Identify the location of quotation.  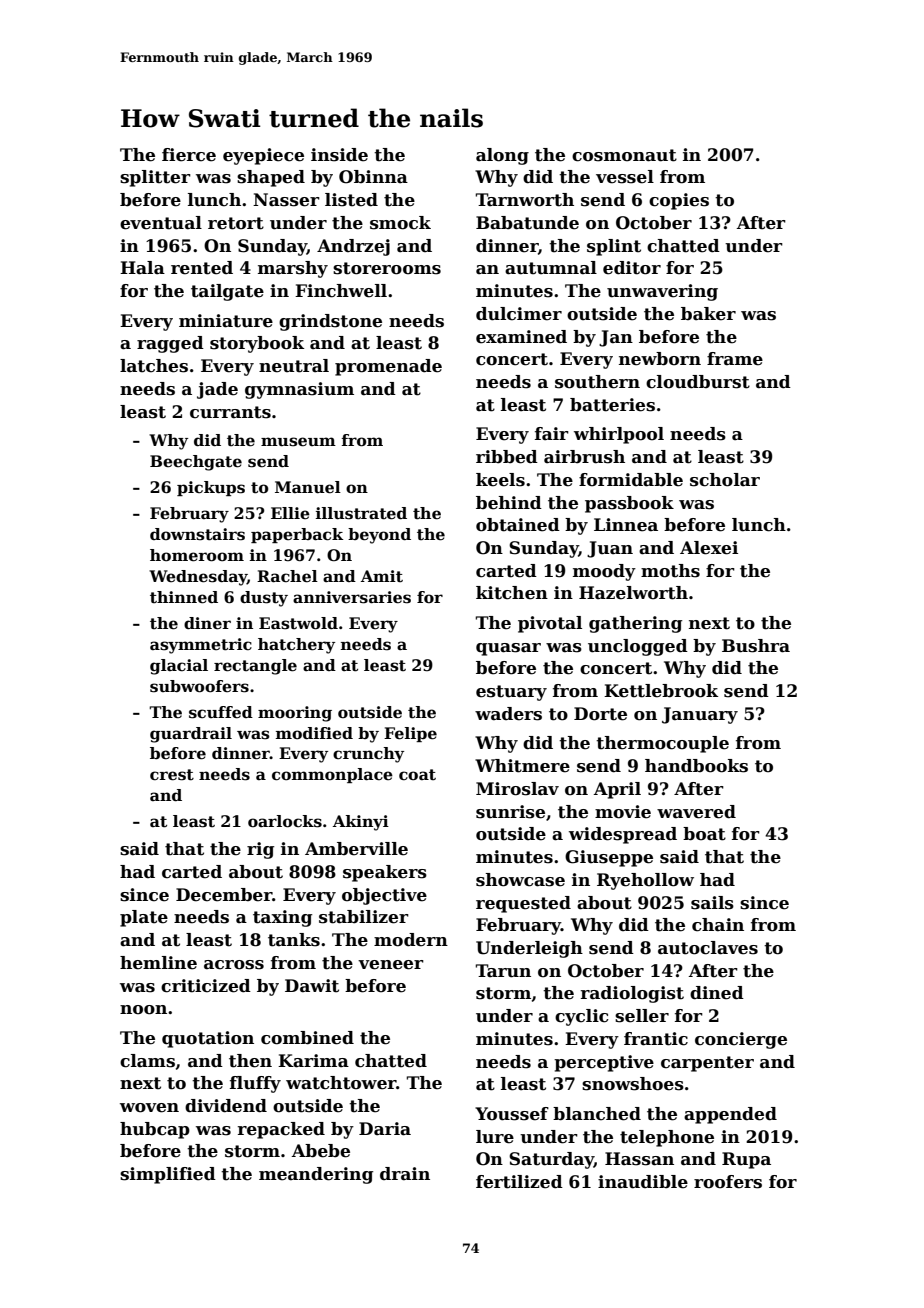
(208, 1039).
